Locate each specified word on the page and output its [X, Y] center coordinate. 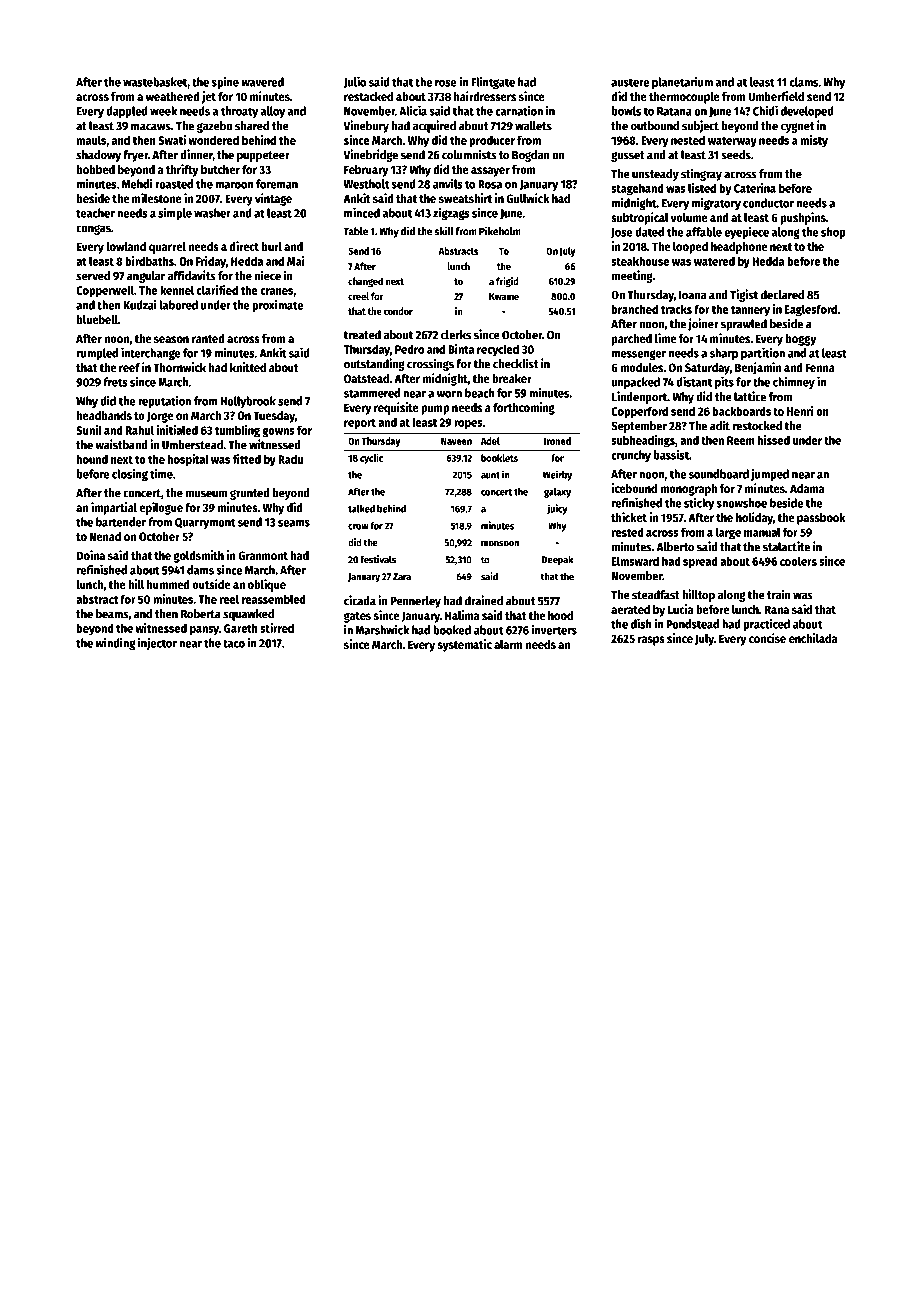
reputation [164, 402]
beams [112, 614]
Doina [91, 555]
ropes [468, 425]
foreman [277, 184]
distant [694, 381]
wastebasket [155, 83]
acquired [434, 126]
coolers [798, 561]
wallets [533, 126]
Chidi [765, 110]
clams [804, 82]
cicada [360, 600]
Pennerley [416, 602]
